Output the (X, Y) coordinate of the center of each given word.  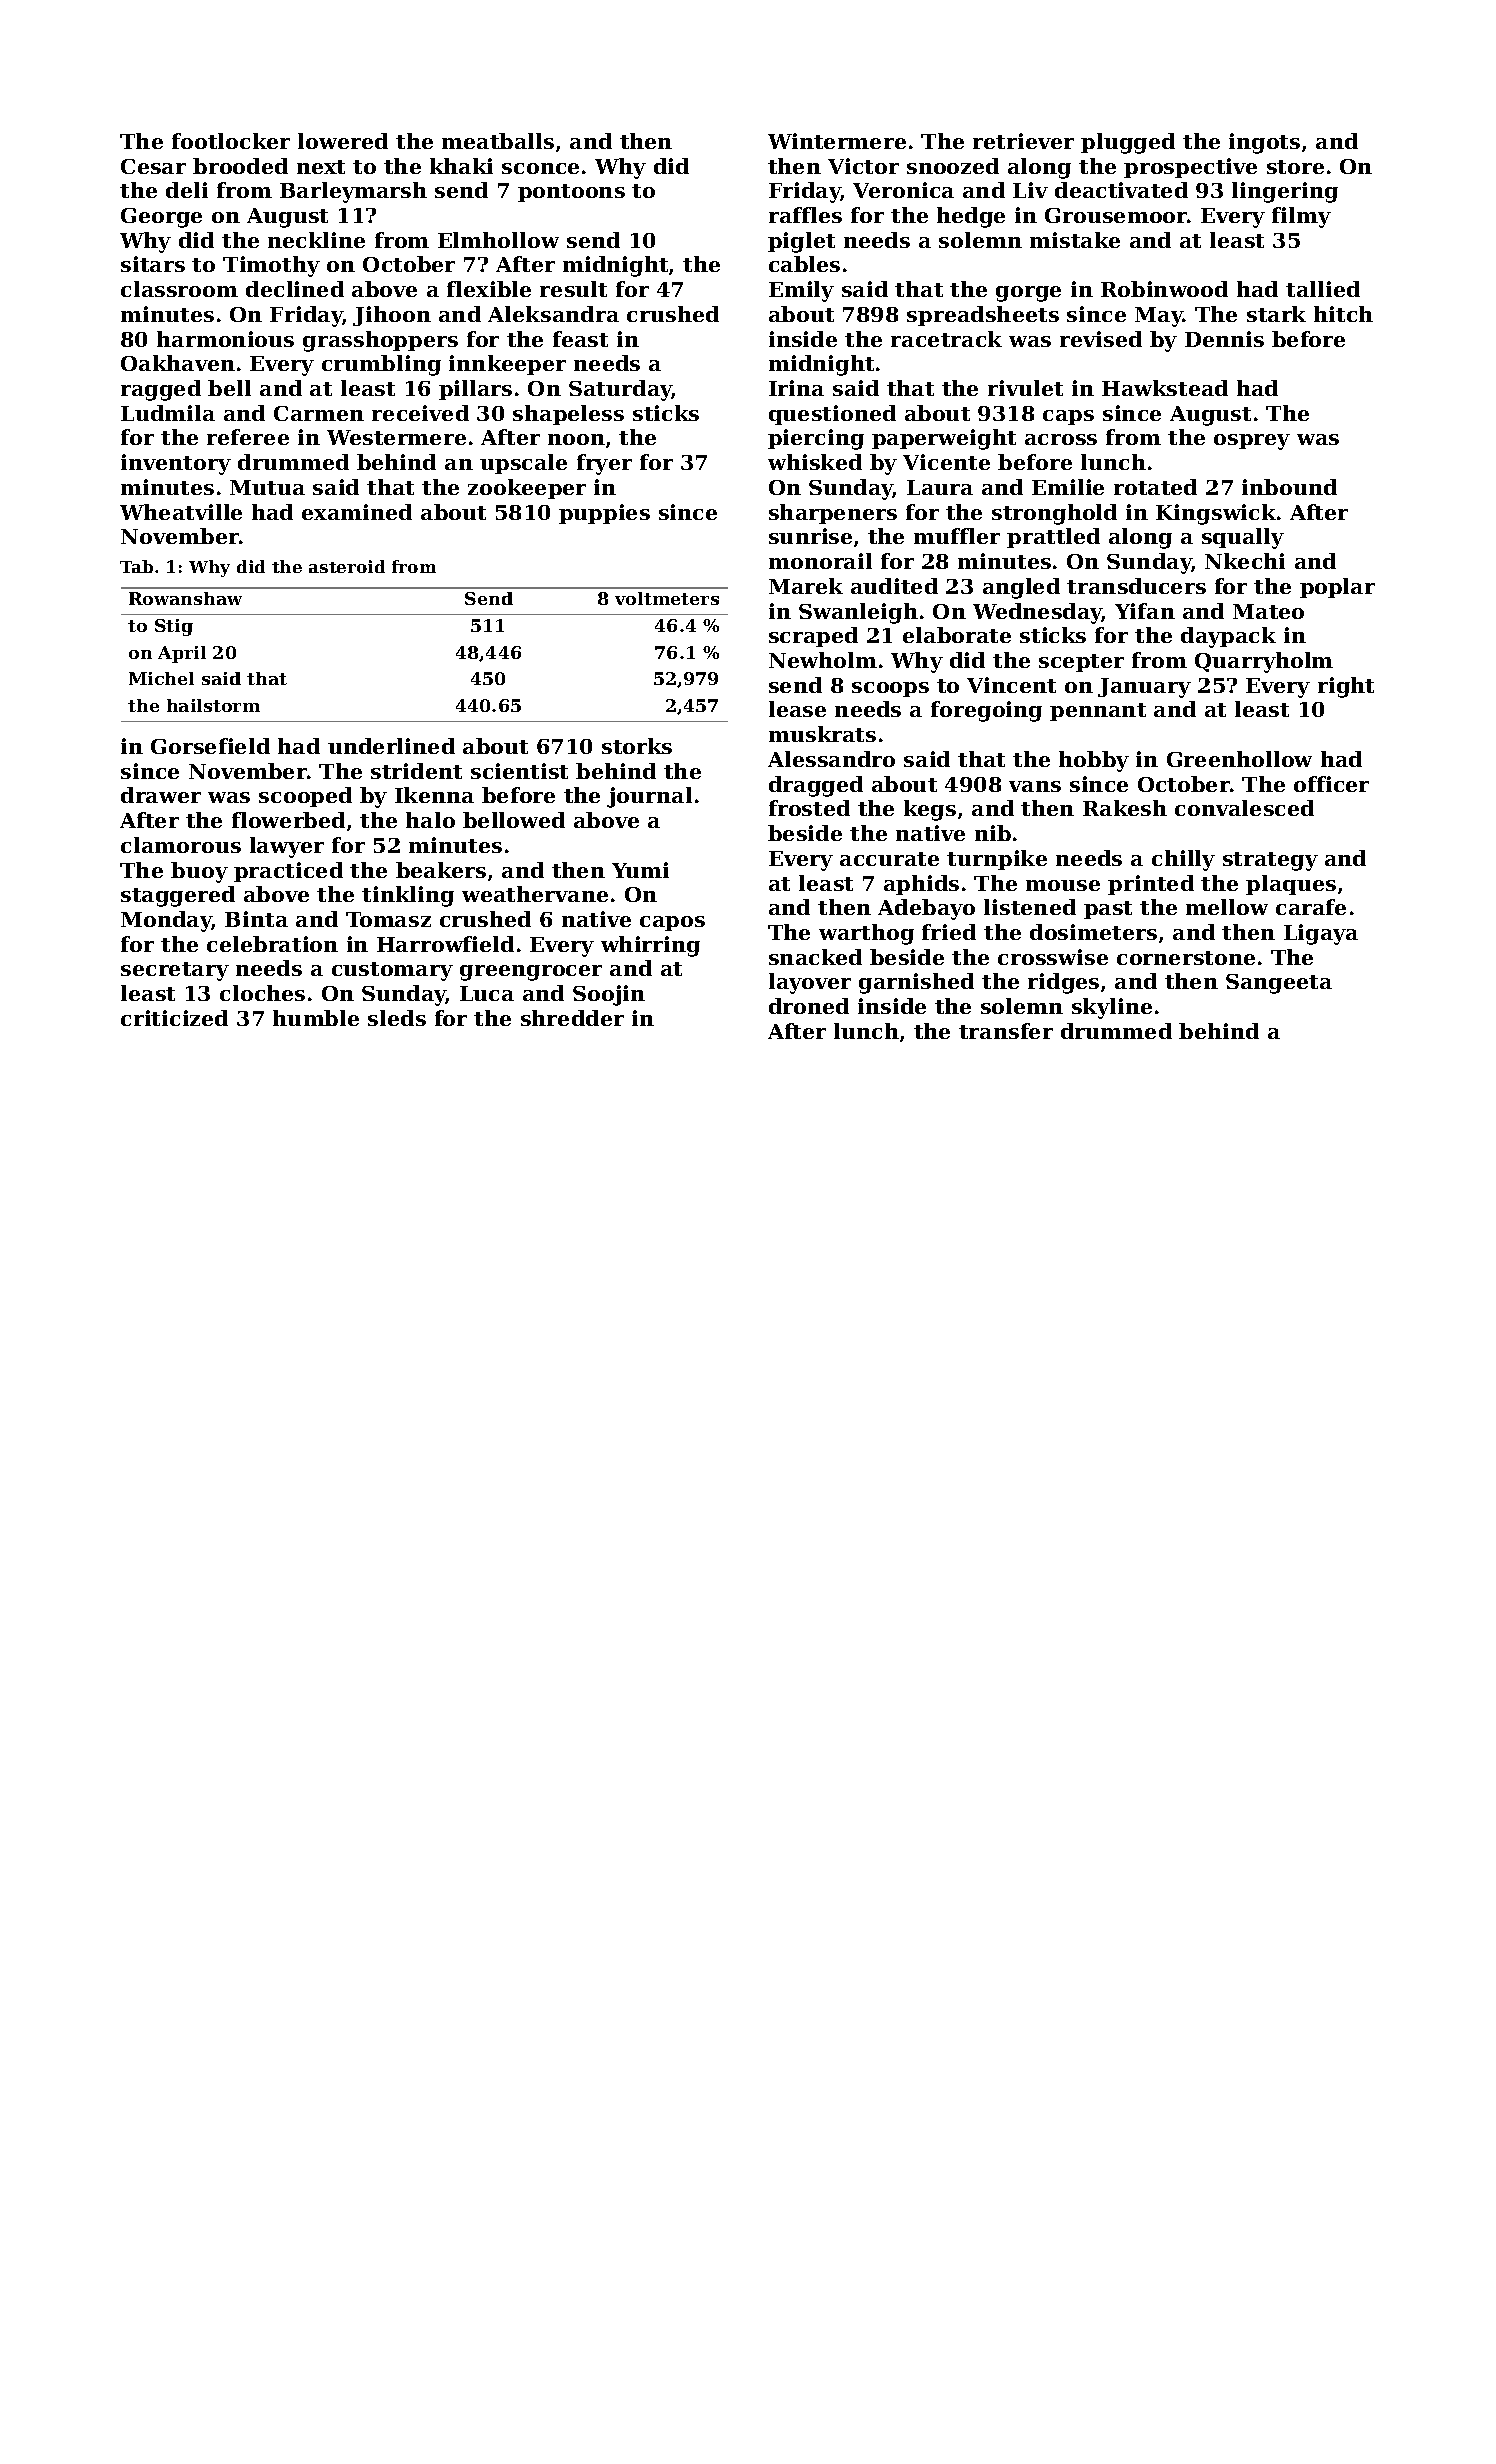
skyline (1112, 1008)
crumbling (381, 365)
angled (1021, 588)
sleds (397, 1018)
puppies (604, 514)
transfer (1006, 1031)
